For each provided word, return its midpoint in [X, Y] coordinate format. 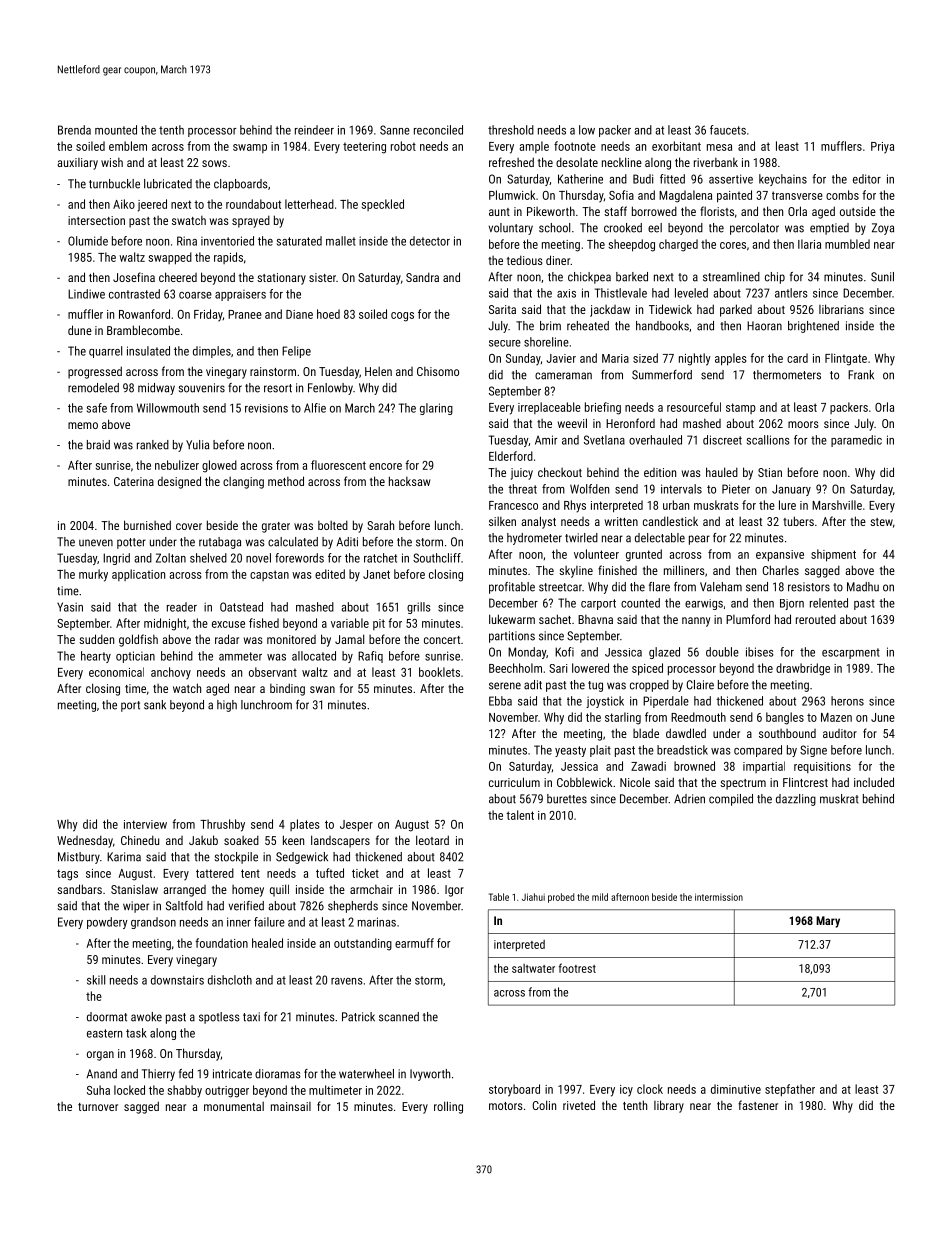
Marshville [837, 505]
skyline [576, 572]
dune [80, 330]
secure [505, 343]
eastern [104, 1033]
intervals [681, 489]
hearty [96, 657]
